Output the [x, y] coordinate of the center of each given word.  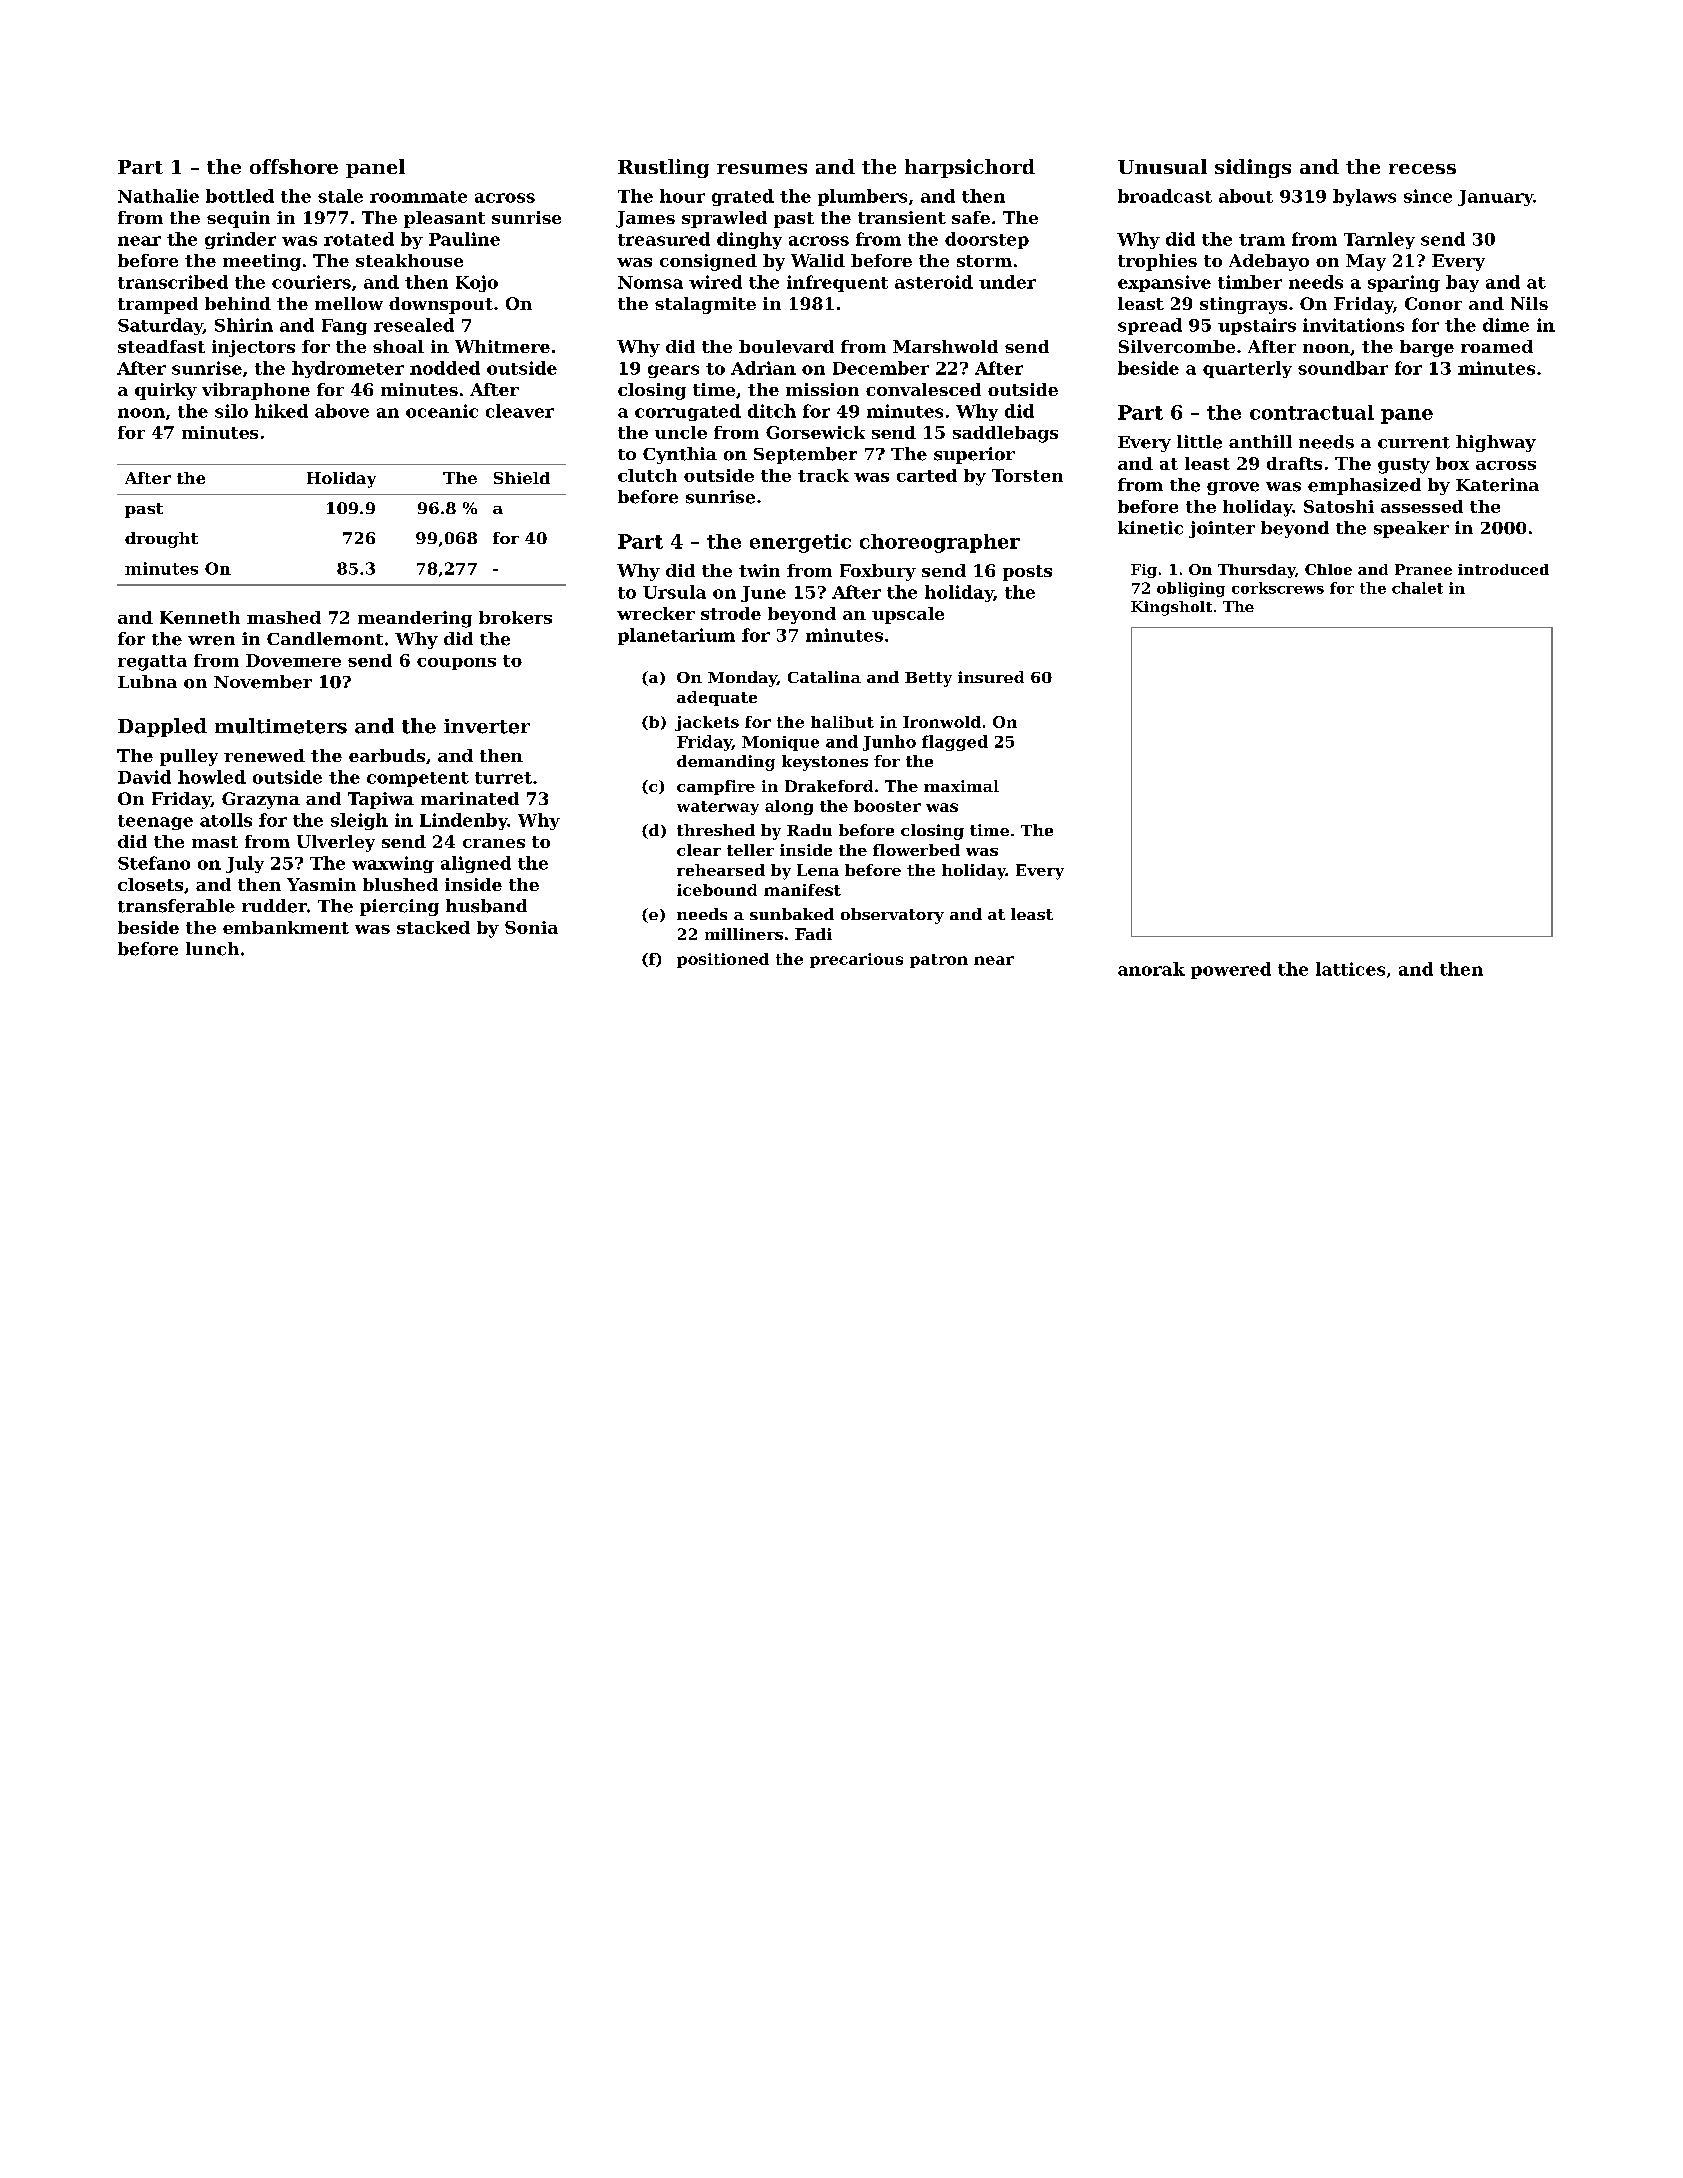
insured [991, 677]
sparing [1404, 283]
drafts [1294, 463]
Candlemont [325, 639]
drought [161, 540]
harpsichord [970, 168]
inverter [487, 726]
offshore [294, 166]
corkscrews [1278, 588]
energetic [800, 543]
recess [1422, 169]
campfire [716, 787]
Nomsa [650, 282]
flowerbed [916, 850]
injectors [253, 348]
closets [150, 884]
